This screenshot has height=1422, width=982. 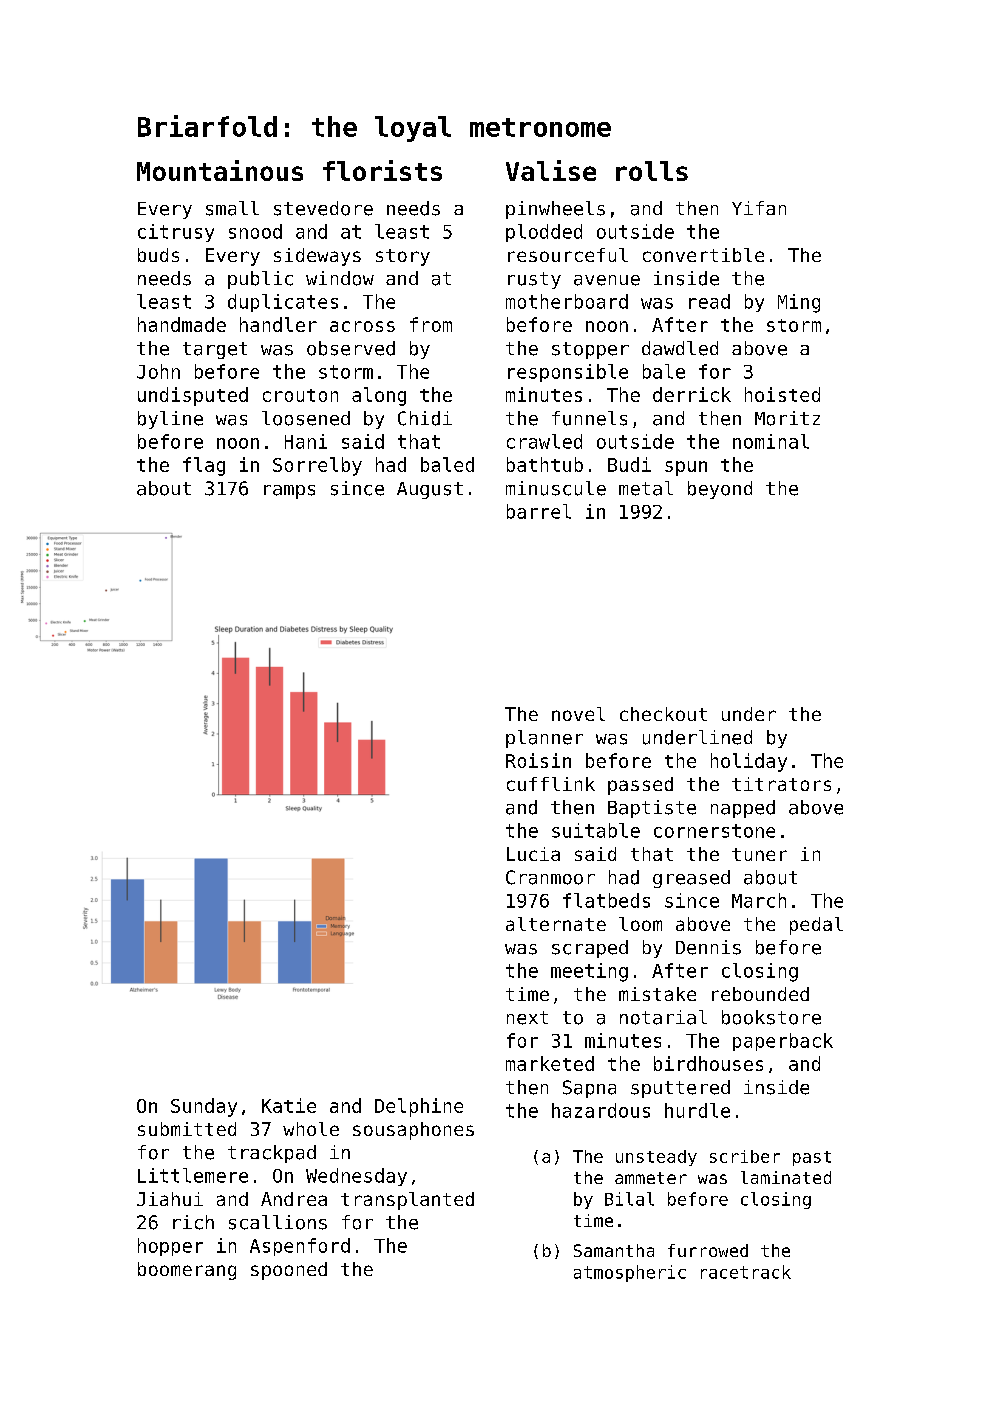 What do you see at coordinates (294, 1199) in the screenshot?
I see `Andrea` at bounding box center [294, 1199].
